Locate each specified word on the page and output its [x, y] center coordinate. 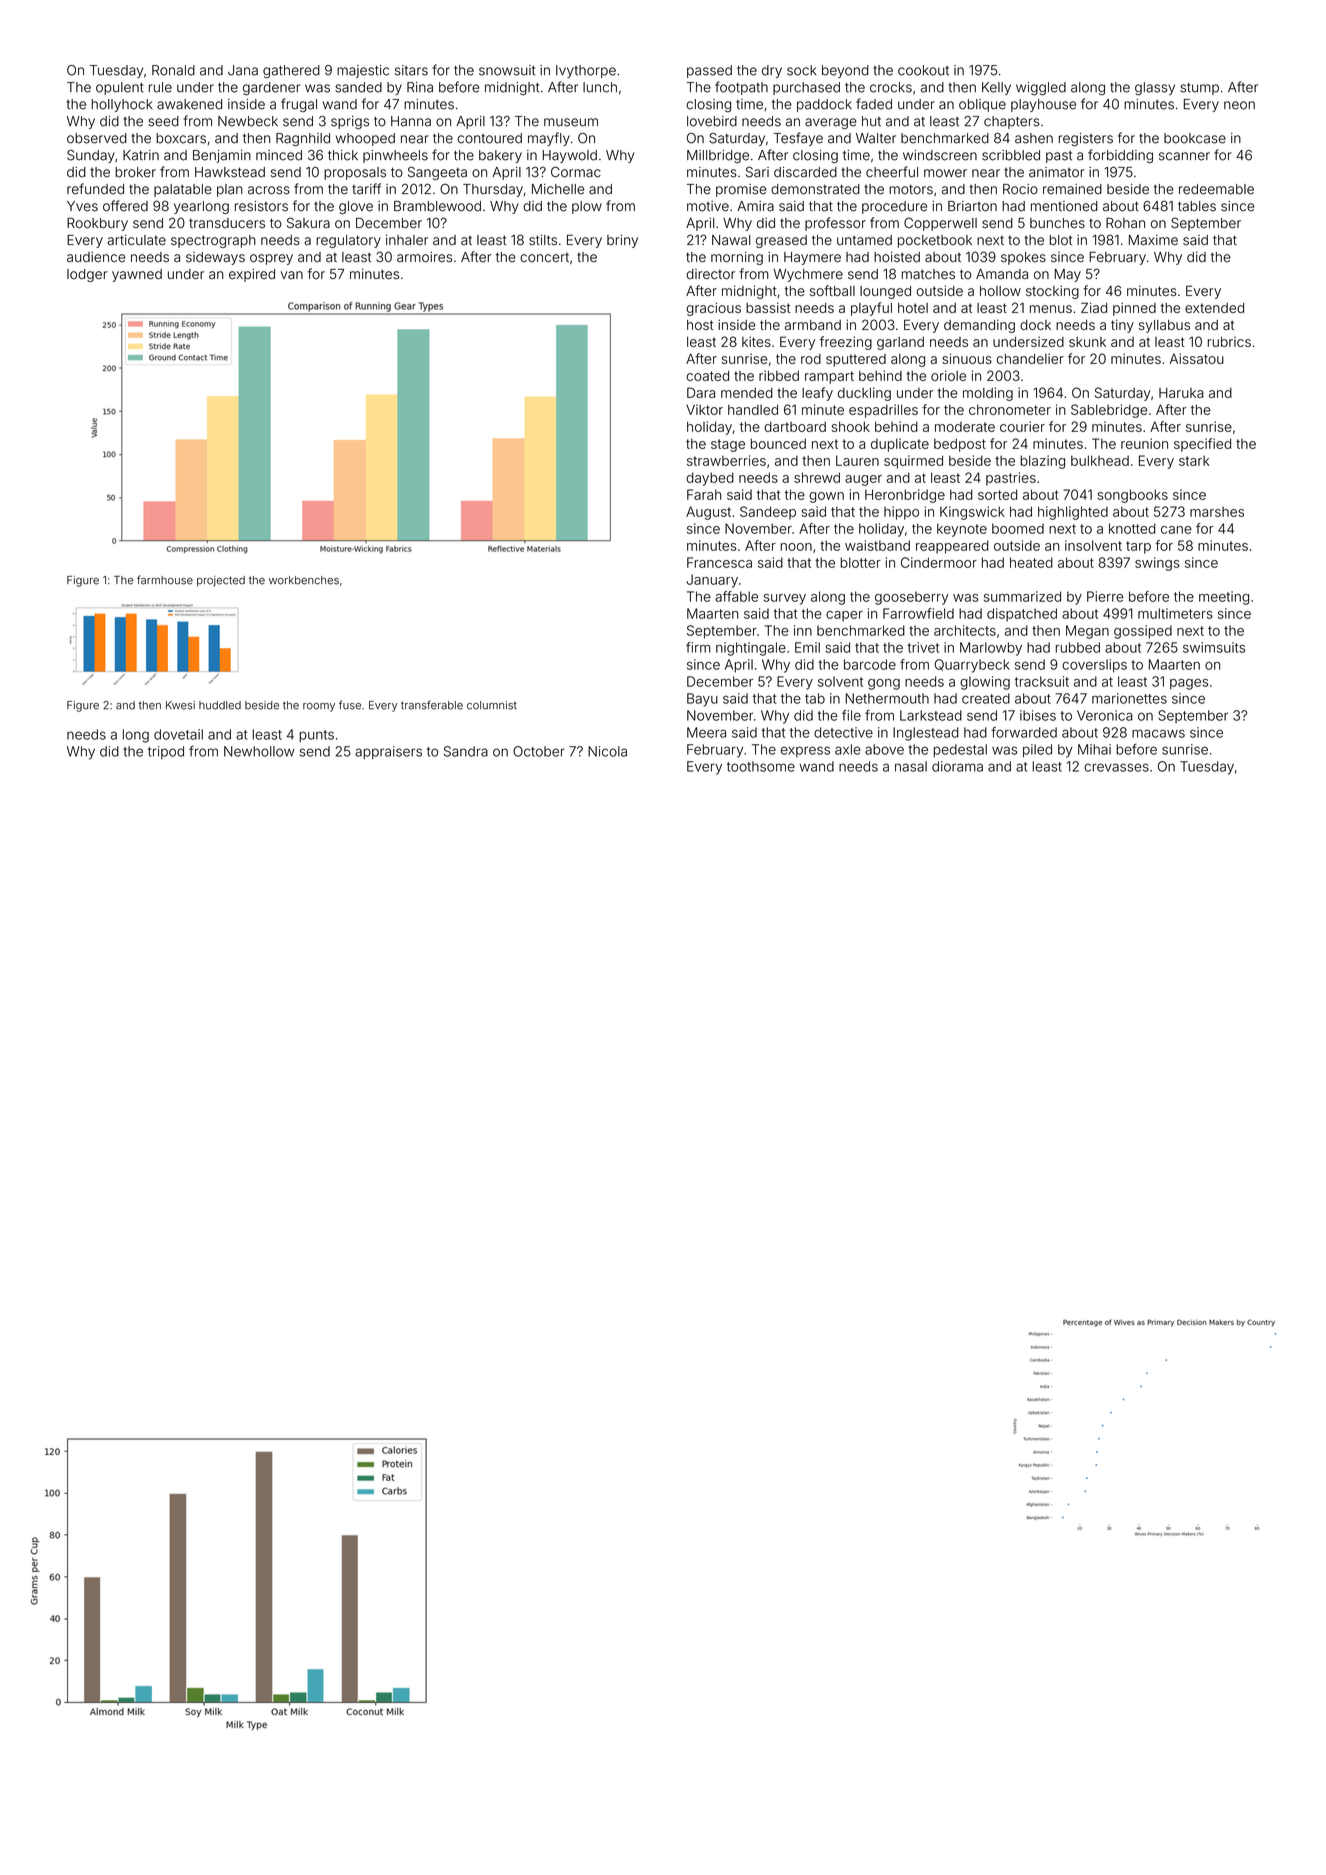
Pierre [1105, 596]
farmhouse [165, 580]
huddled [220, 705]
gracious [713, 309]
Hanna [411, 121]
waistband [877, 545]
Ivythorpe [586, 71]
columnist [492, 705]
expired [252, 275]
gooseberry [911, 598]
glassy [1155, 89]
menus [1051, 309]
